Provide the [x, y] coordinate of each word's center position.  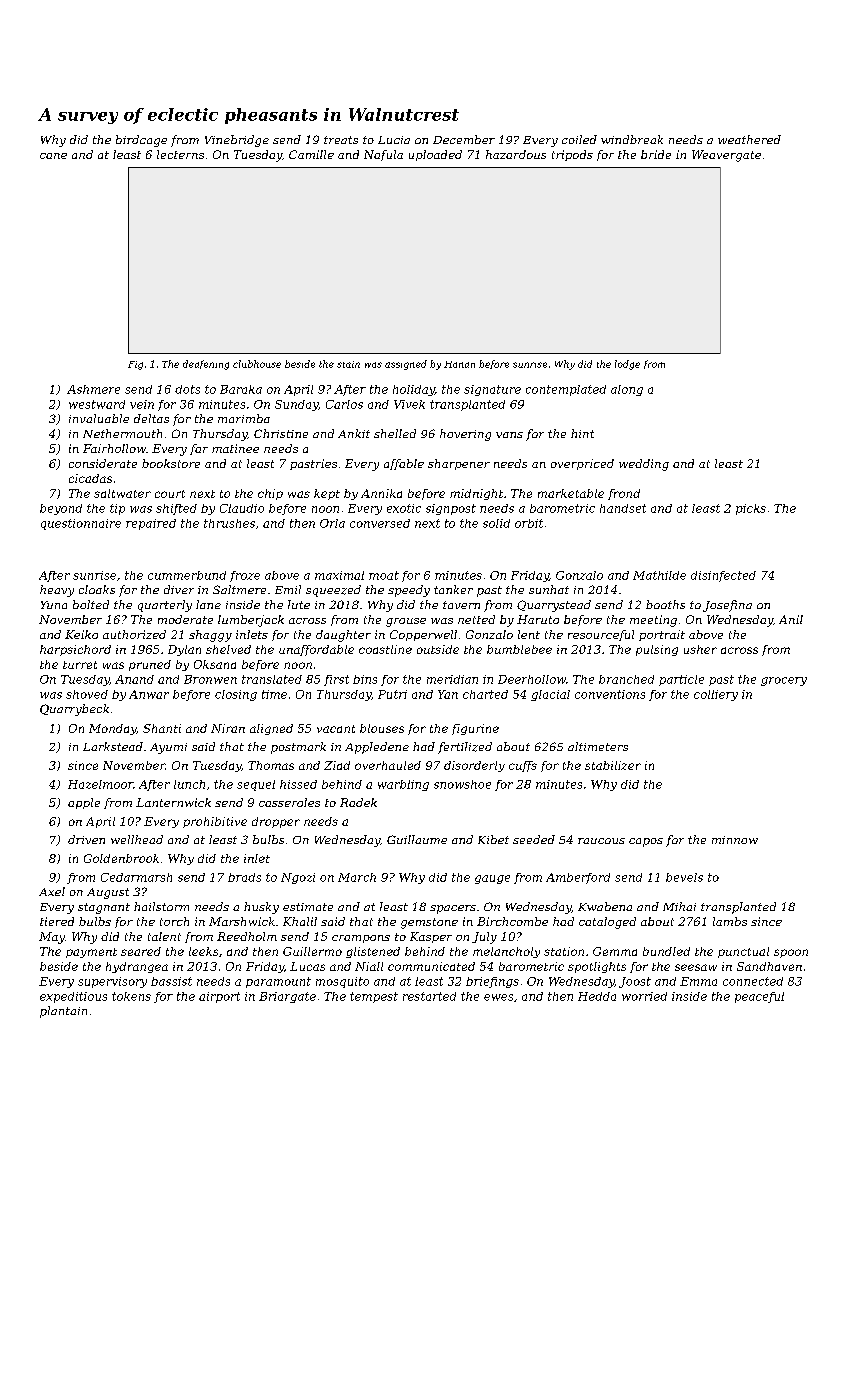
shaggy [210, 636]
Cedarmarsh [136, 877]
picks [751, 509]
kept [327, 494]
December [464, 139]
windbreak [632, 139]
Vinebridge [237, 141]
